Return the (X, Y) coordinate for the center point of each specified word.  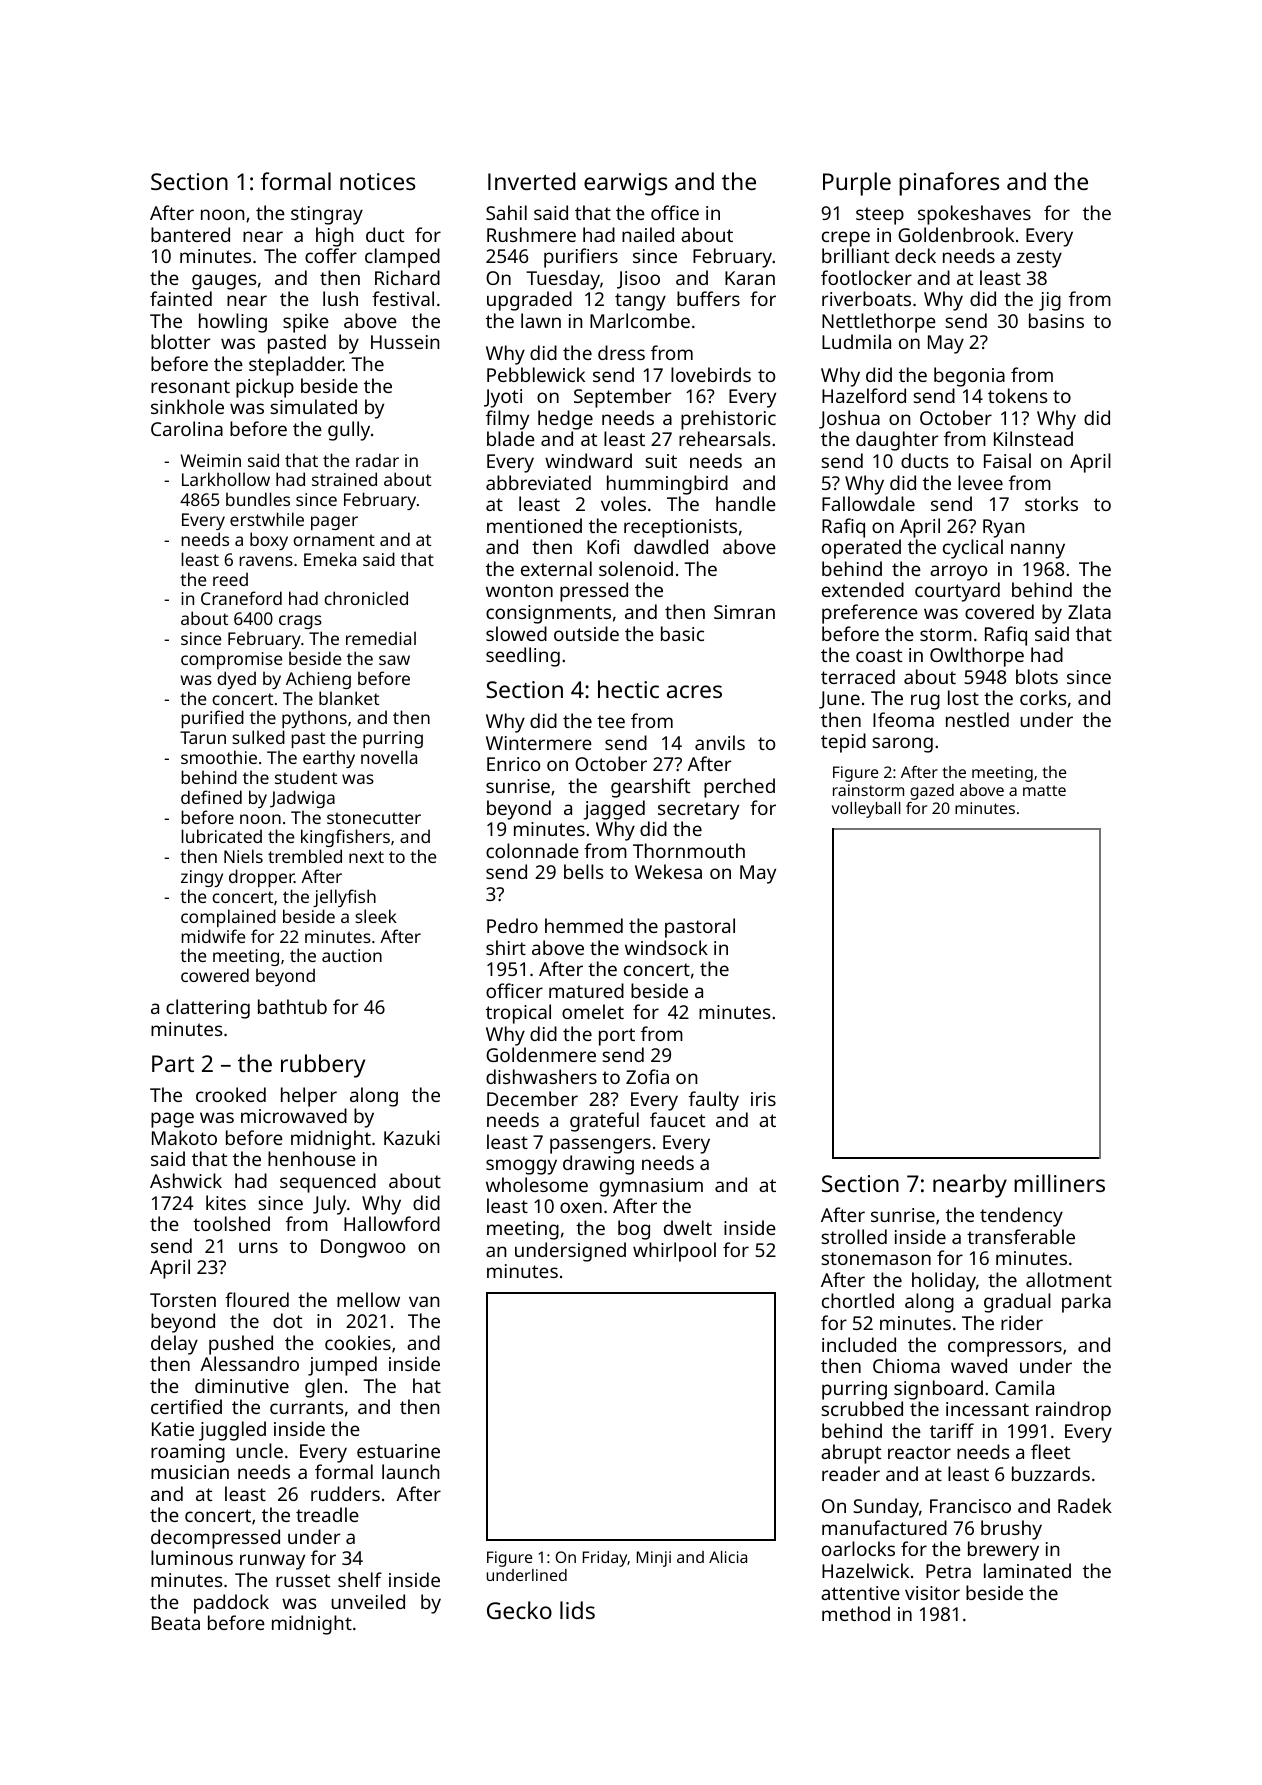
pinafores (949, 184)
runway (272, 1562)
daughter (897, 441)
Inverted (531, 181)
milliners (1059, 1183)
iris (763, 1099)
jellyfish (344, 898)
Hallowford (392, 1223)
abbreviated (538, 482)
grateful (604, 1122)
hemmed (584, 925)
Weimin (210, 460)
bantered (190, 234)
